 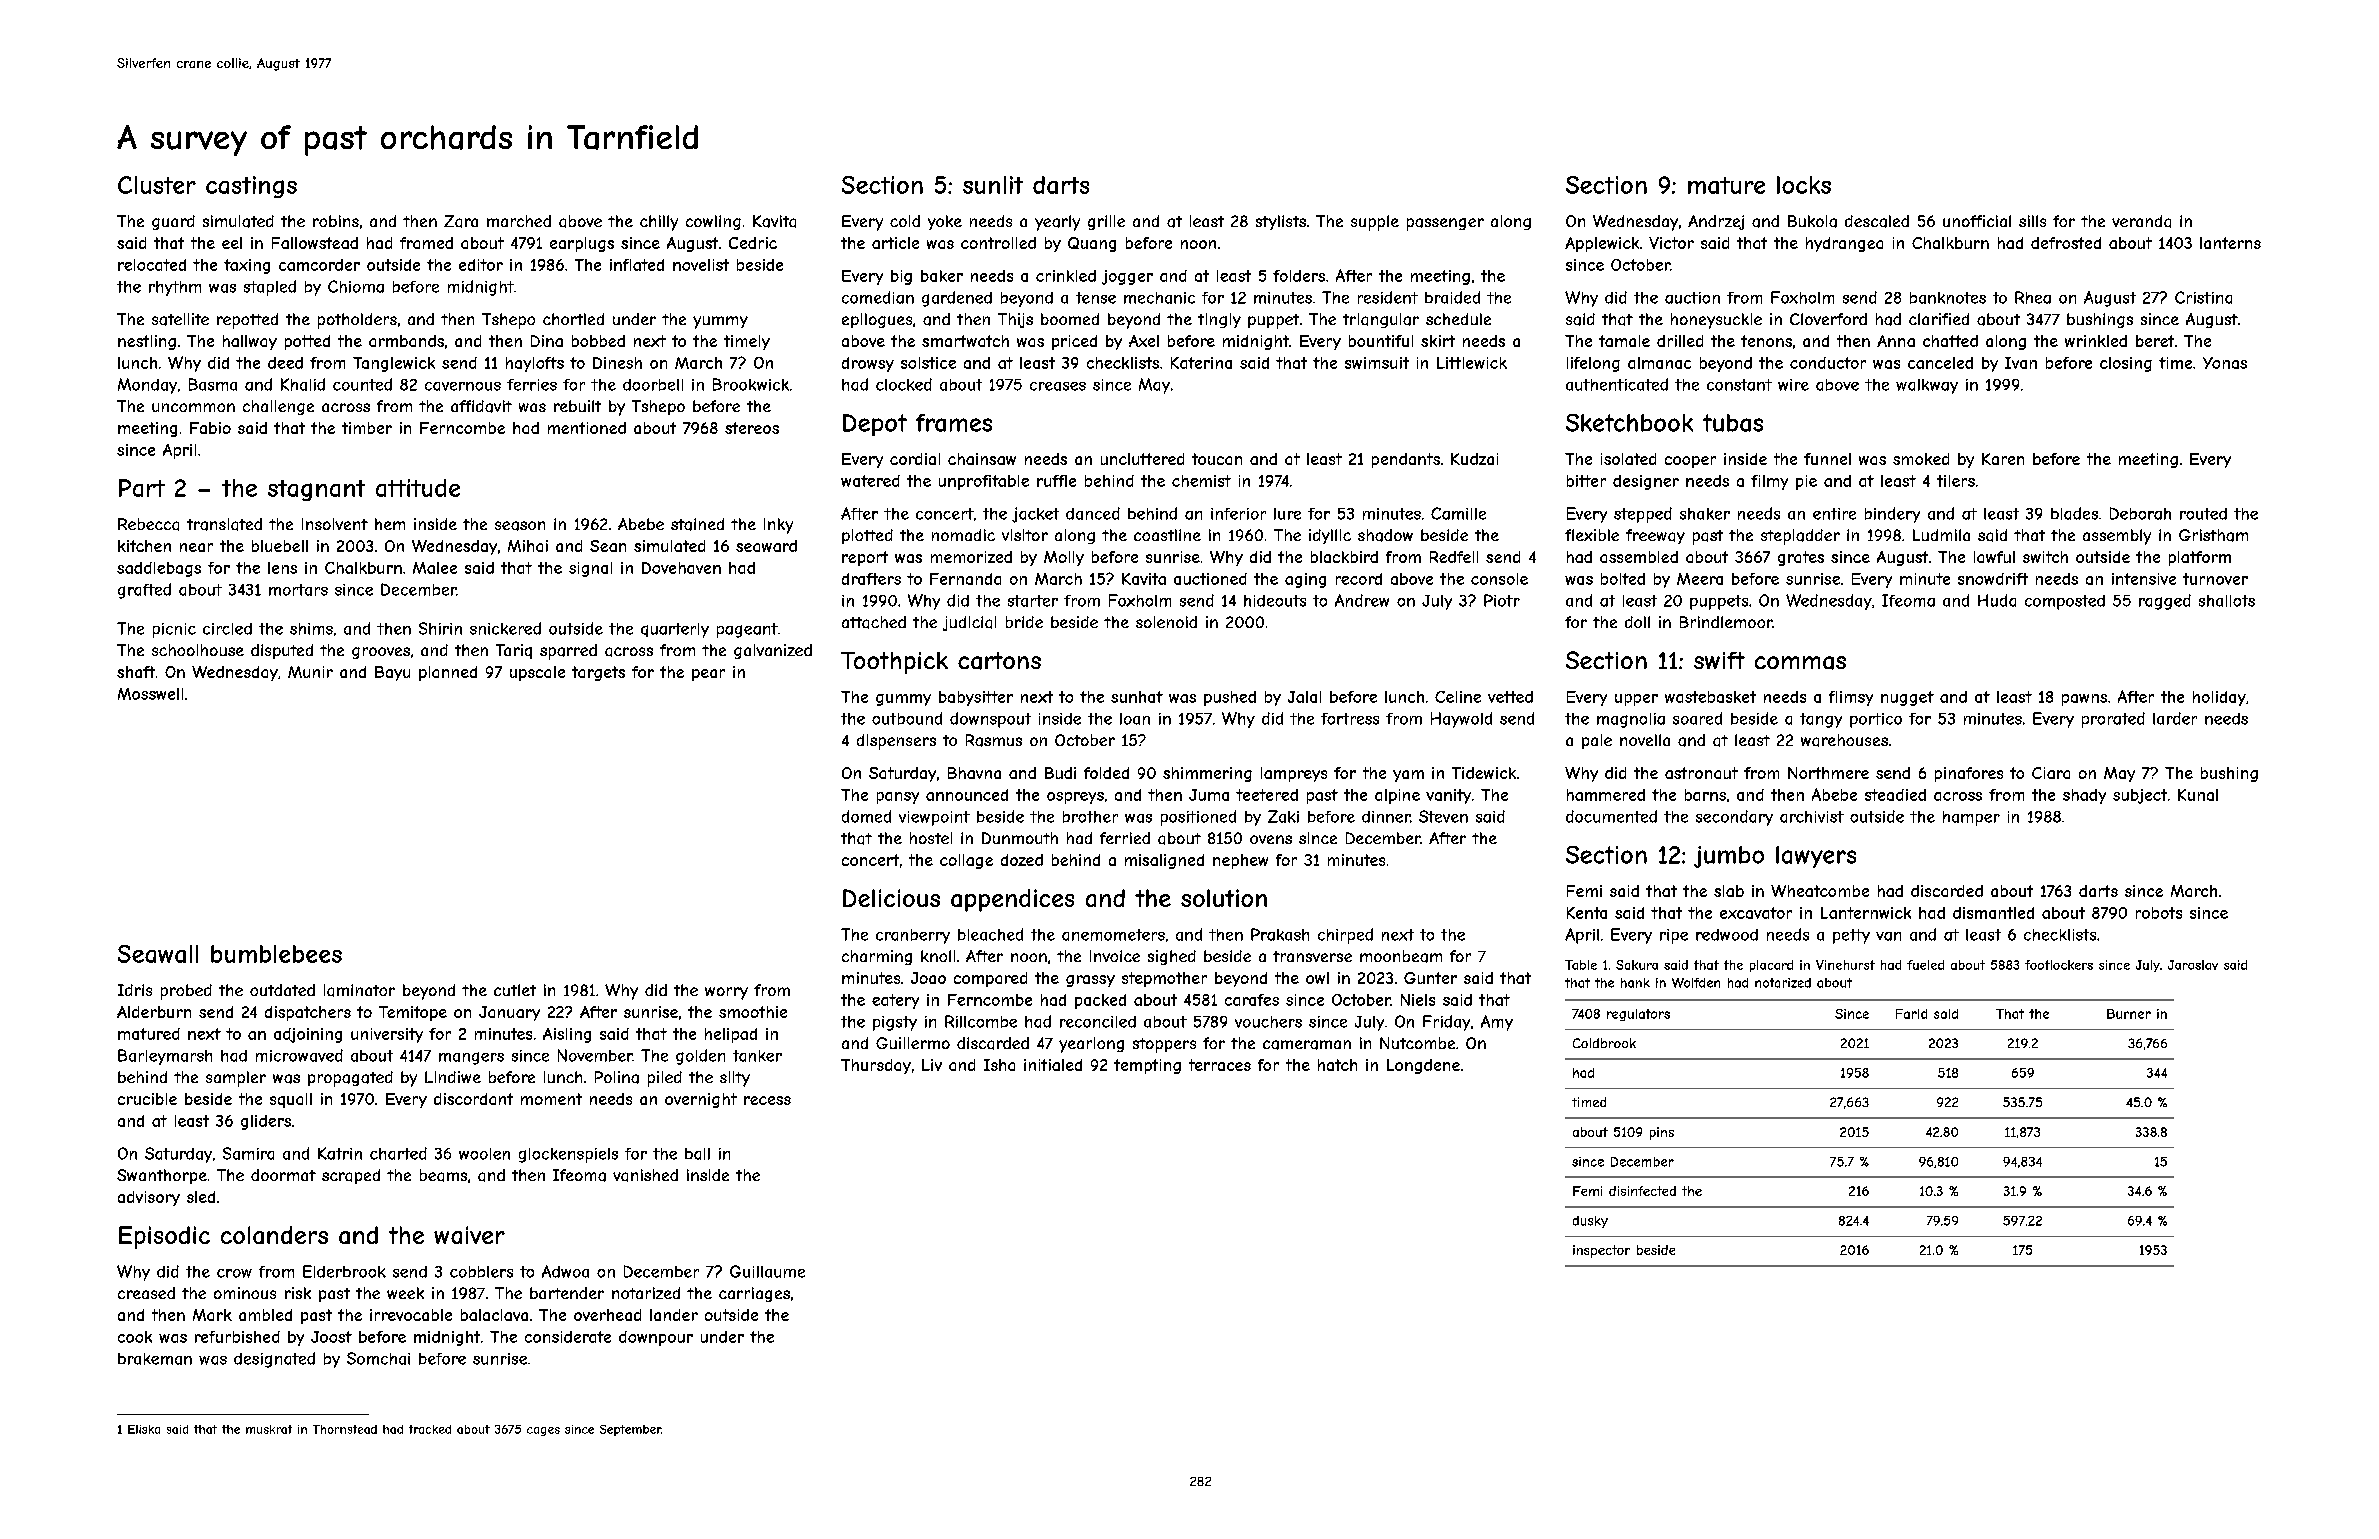 What do you see at coordinates (1590, 1222) in the image?
I see `dusky` at bounding box center [1590, 1222].
